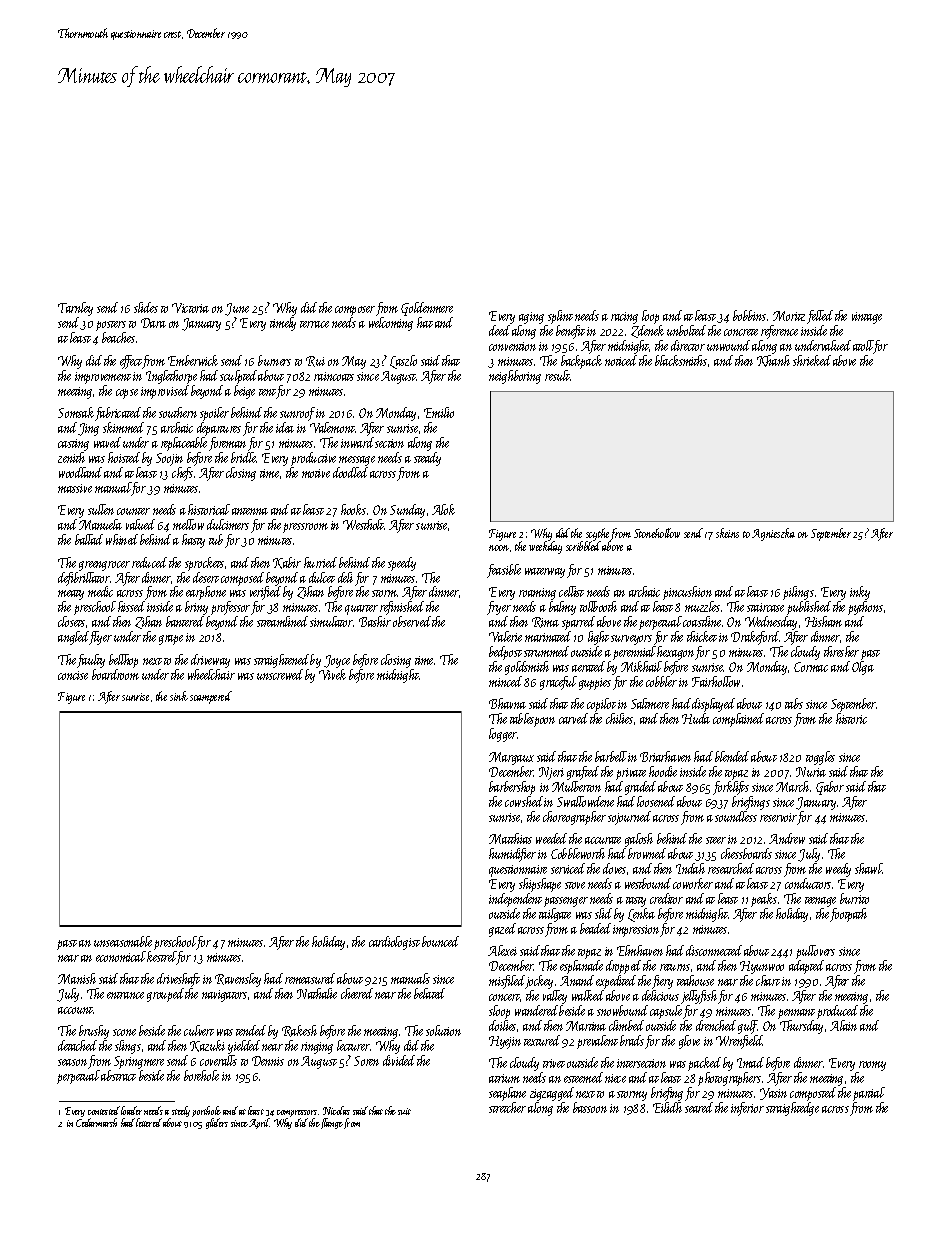 The height and width of the image is (1233, 952). What do you see at coordinates (566, 902) in the image?
I see `passenger` at bounding box center [566, 902].
